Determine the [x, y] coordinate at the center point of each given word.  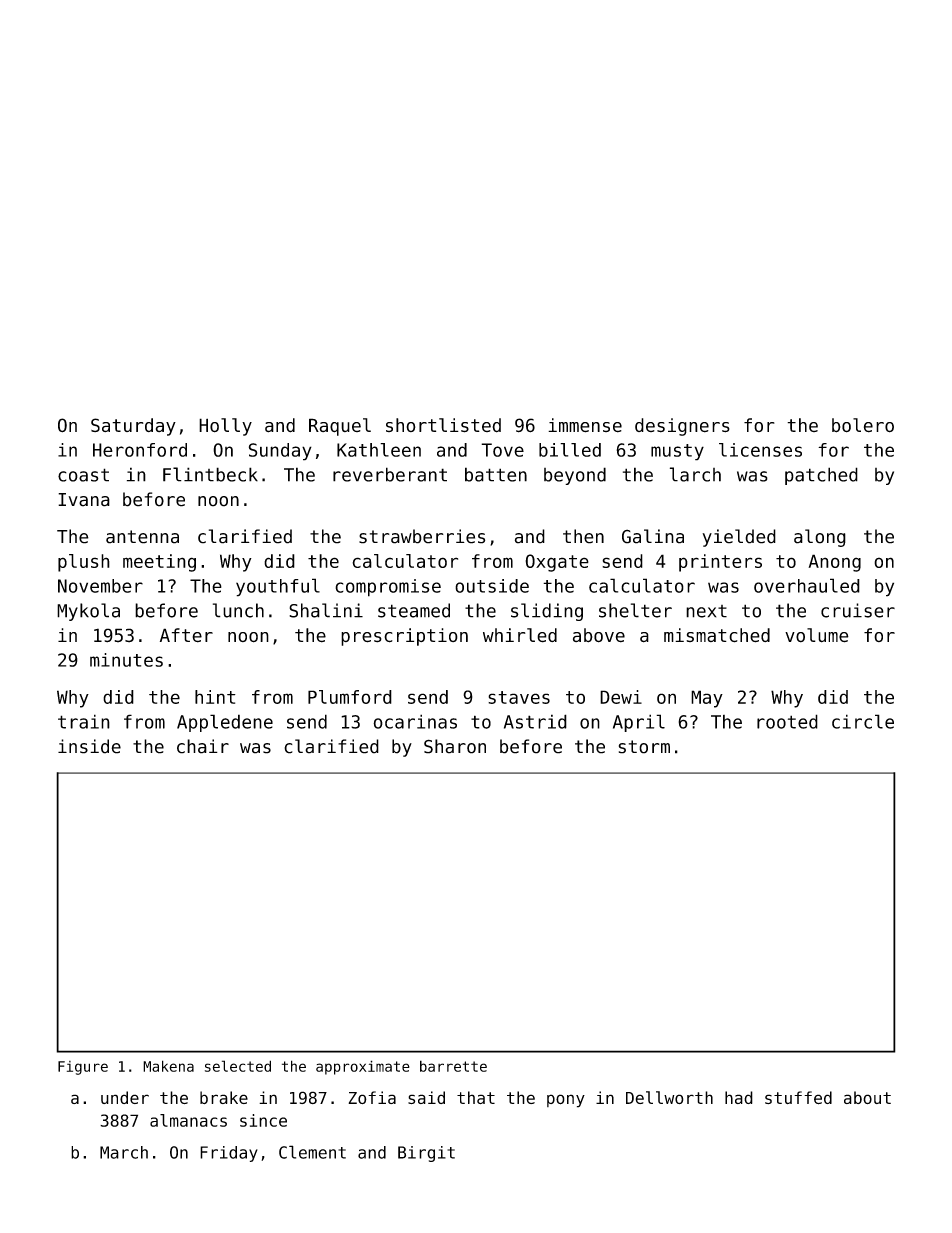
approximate [363, 1067]
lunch [238, 610]
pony [566, 1101]
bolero [863, 425]
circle [863, 721]
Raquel [340, 427]
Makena [168, 1066]
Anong [834, 563]
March [124, 1152]
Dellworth [669, 1097]
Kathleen [379, 450]
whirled [520, 635]
